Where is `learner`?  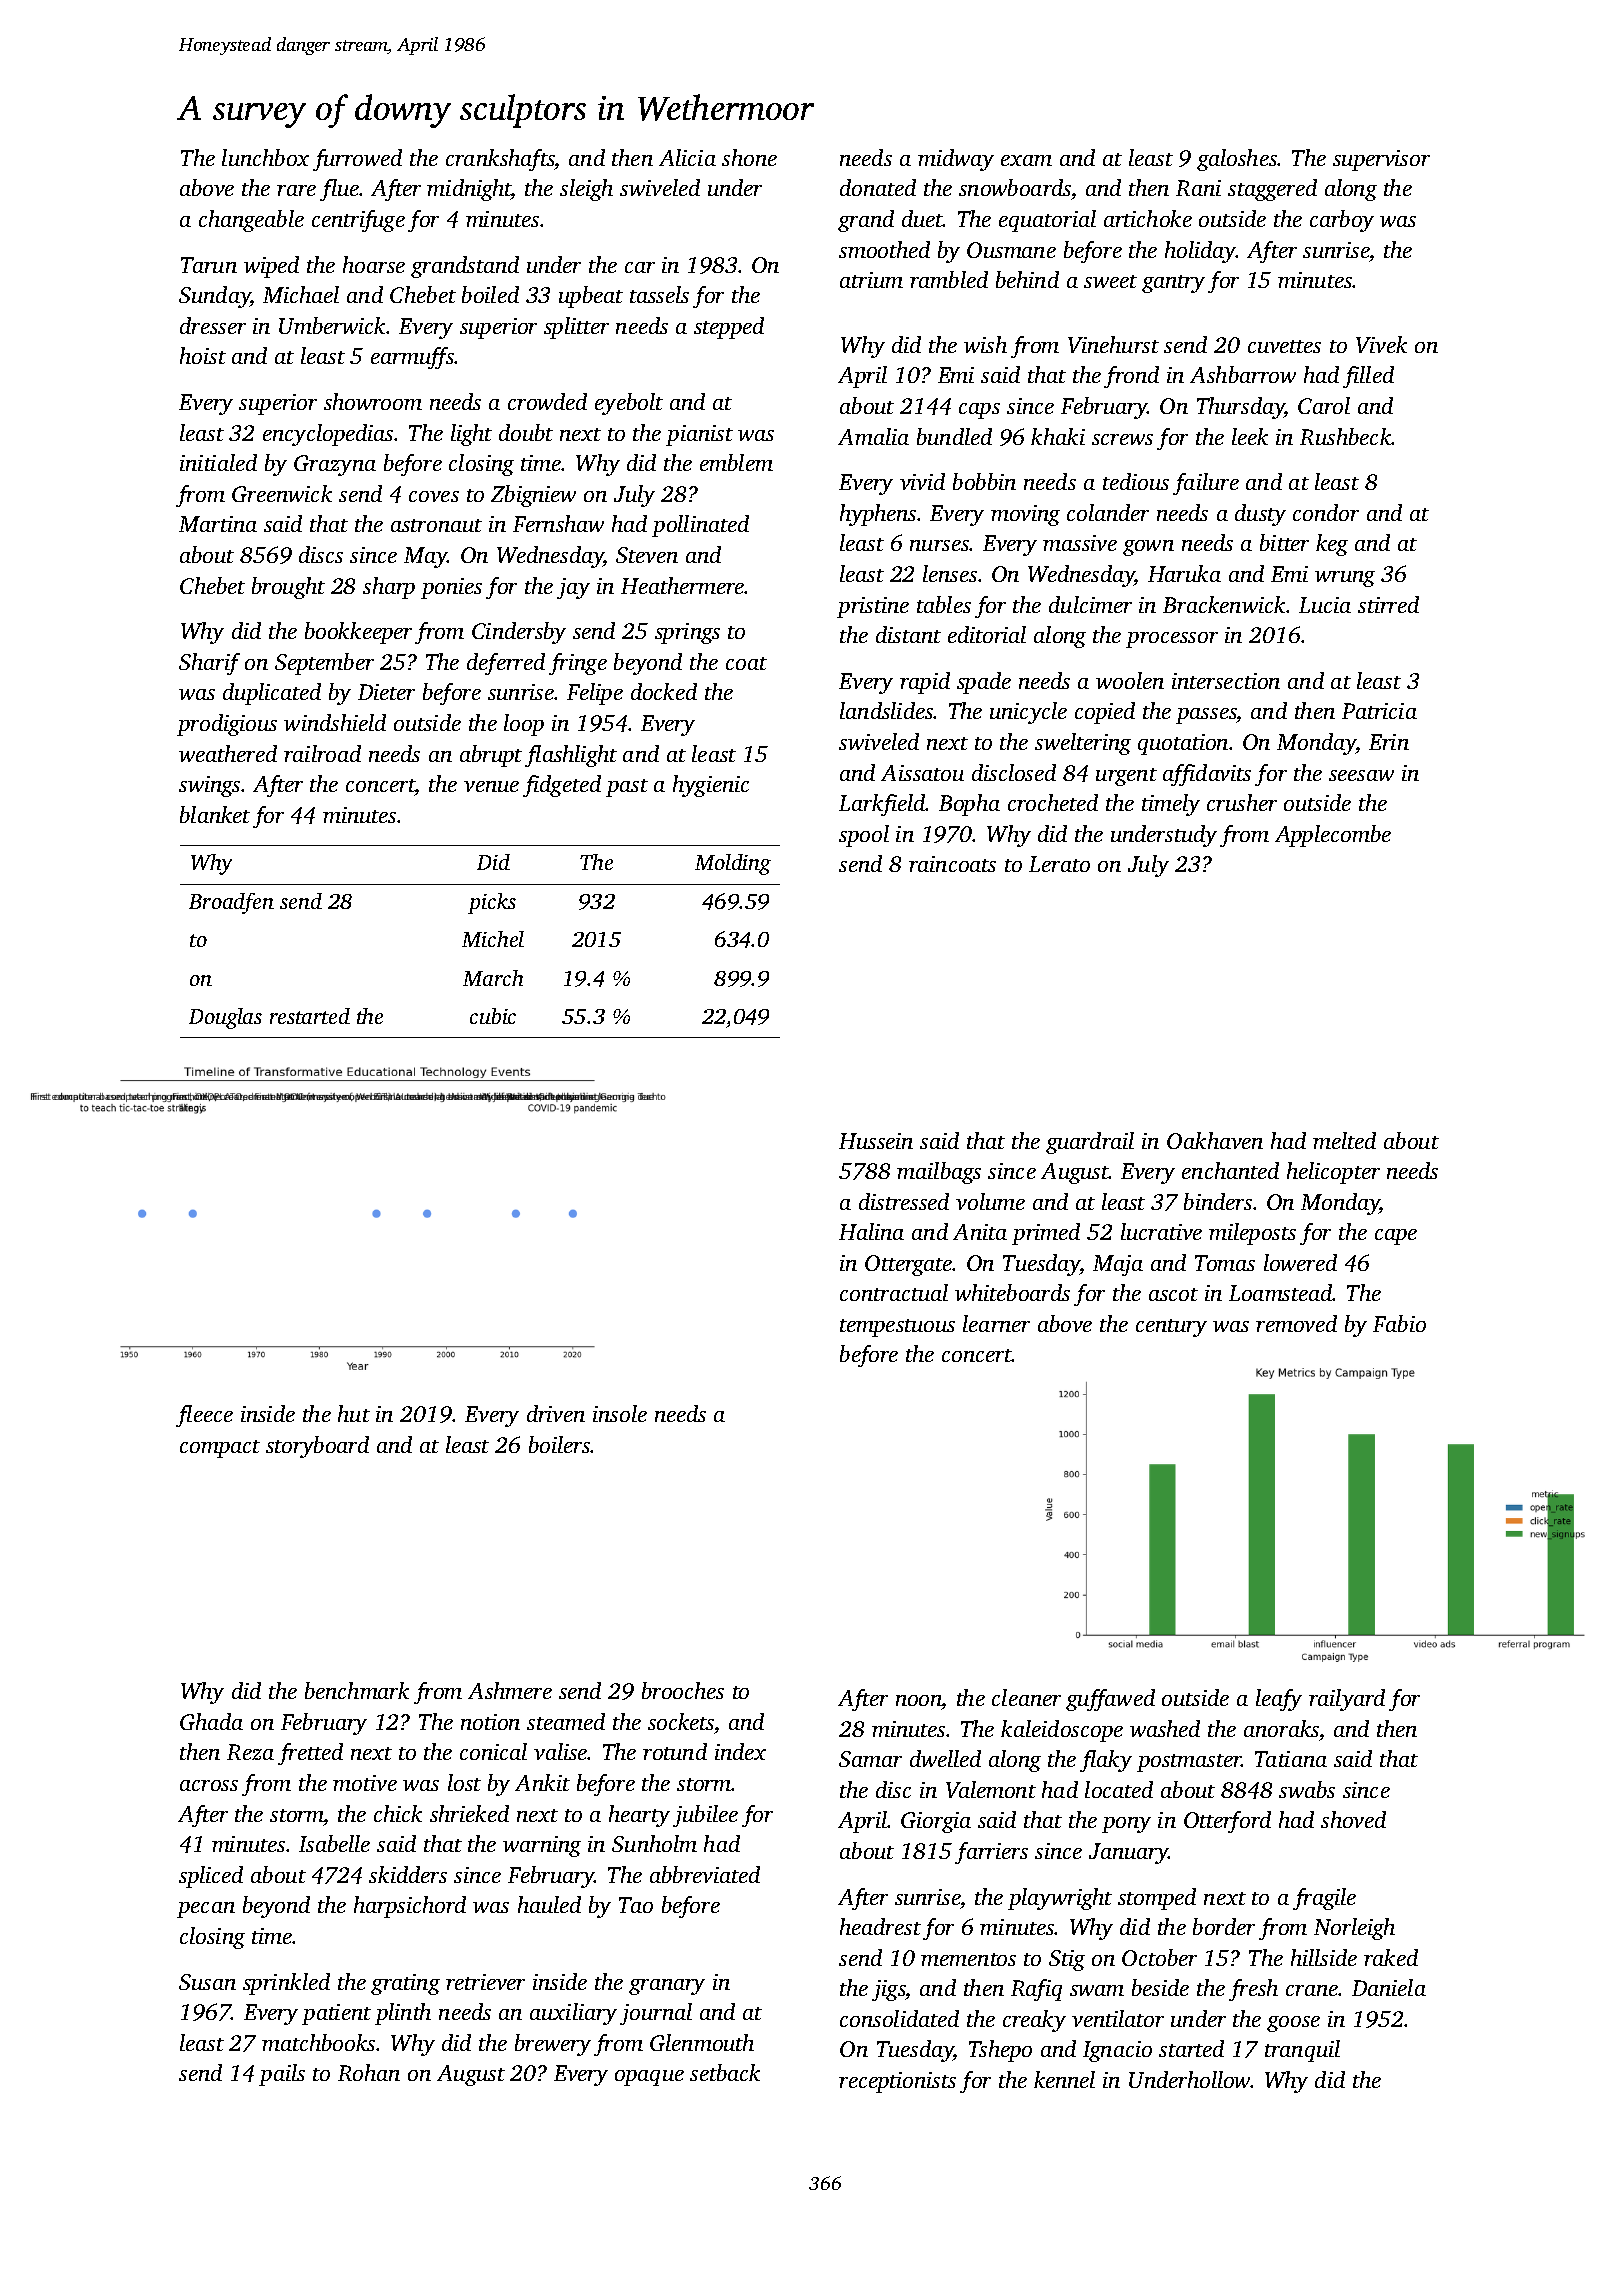
learner is located at coordinates (996, 1323).
